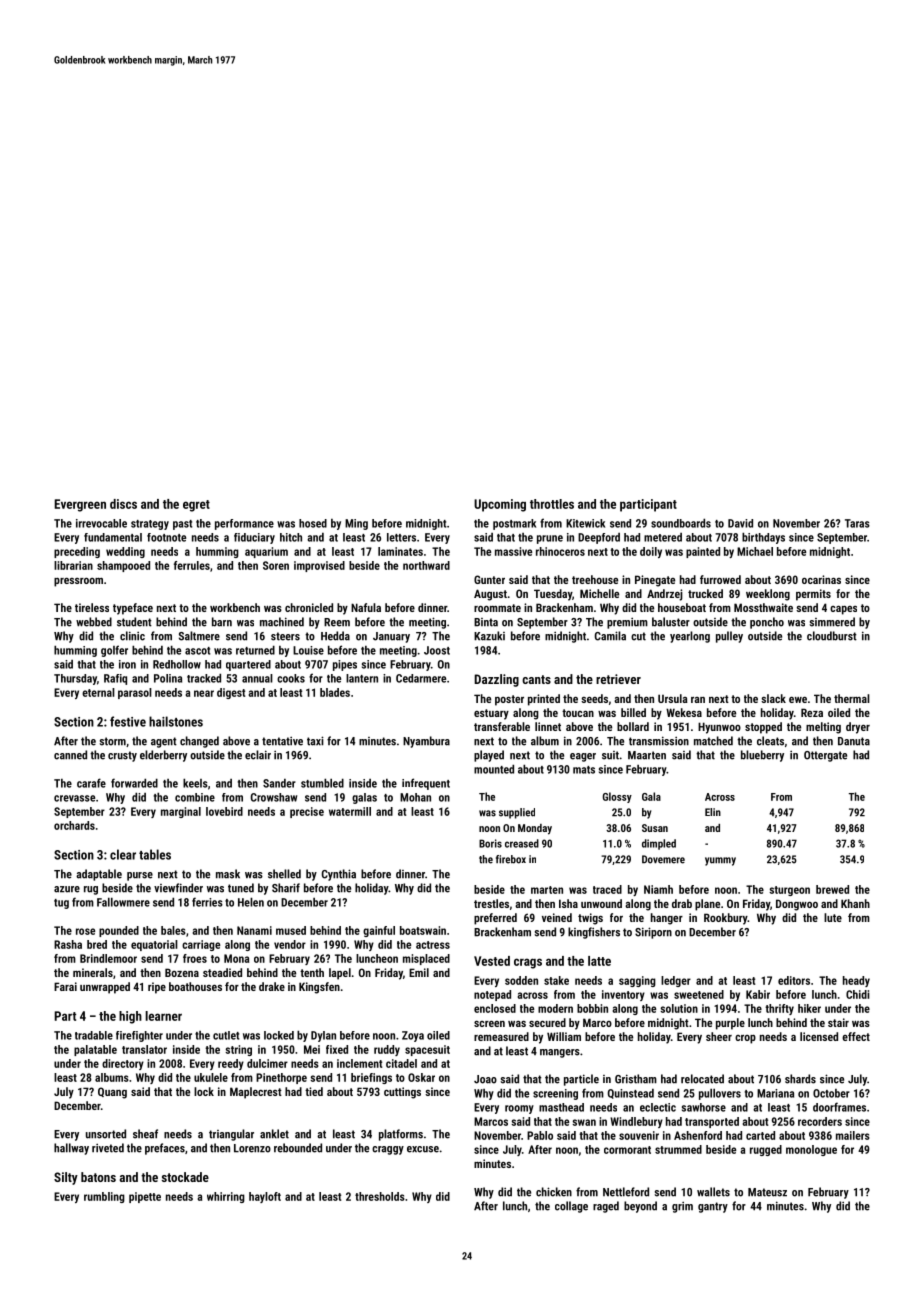 The height and width of the document is (1308, 924). Describe the element at coordinates (380, 1196) in the document. I see `thresholds` at that location.
